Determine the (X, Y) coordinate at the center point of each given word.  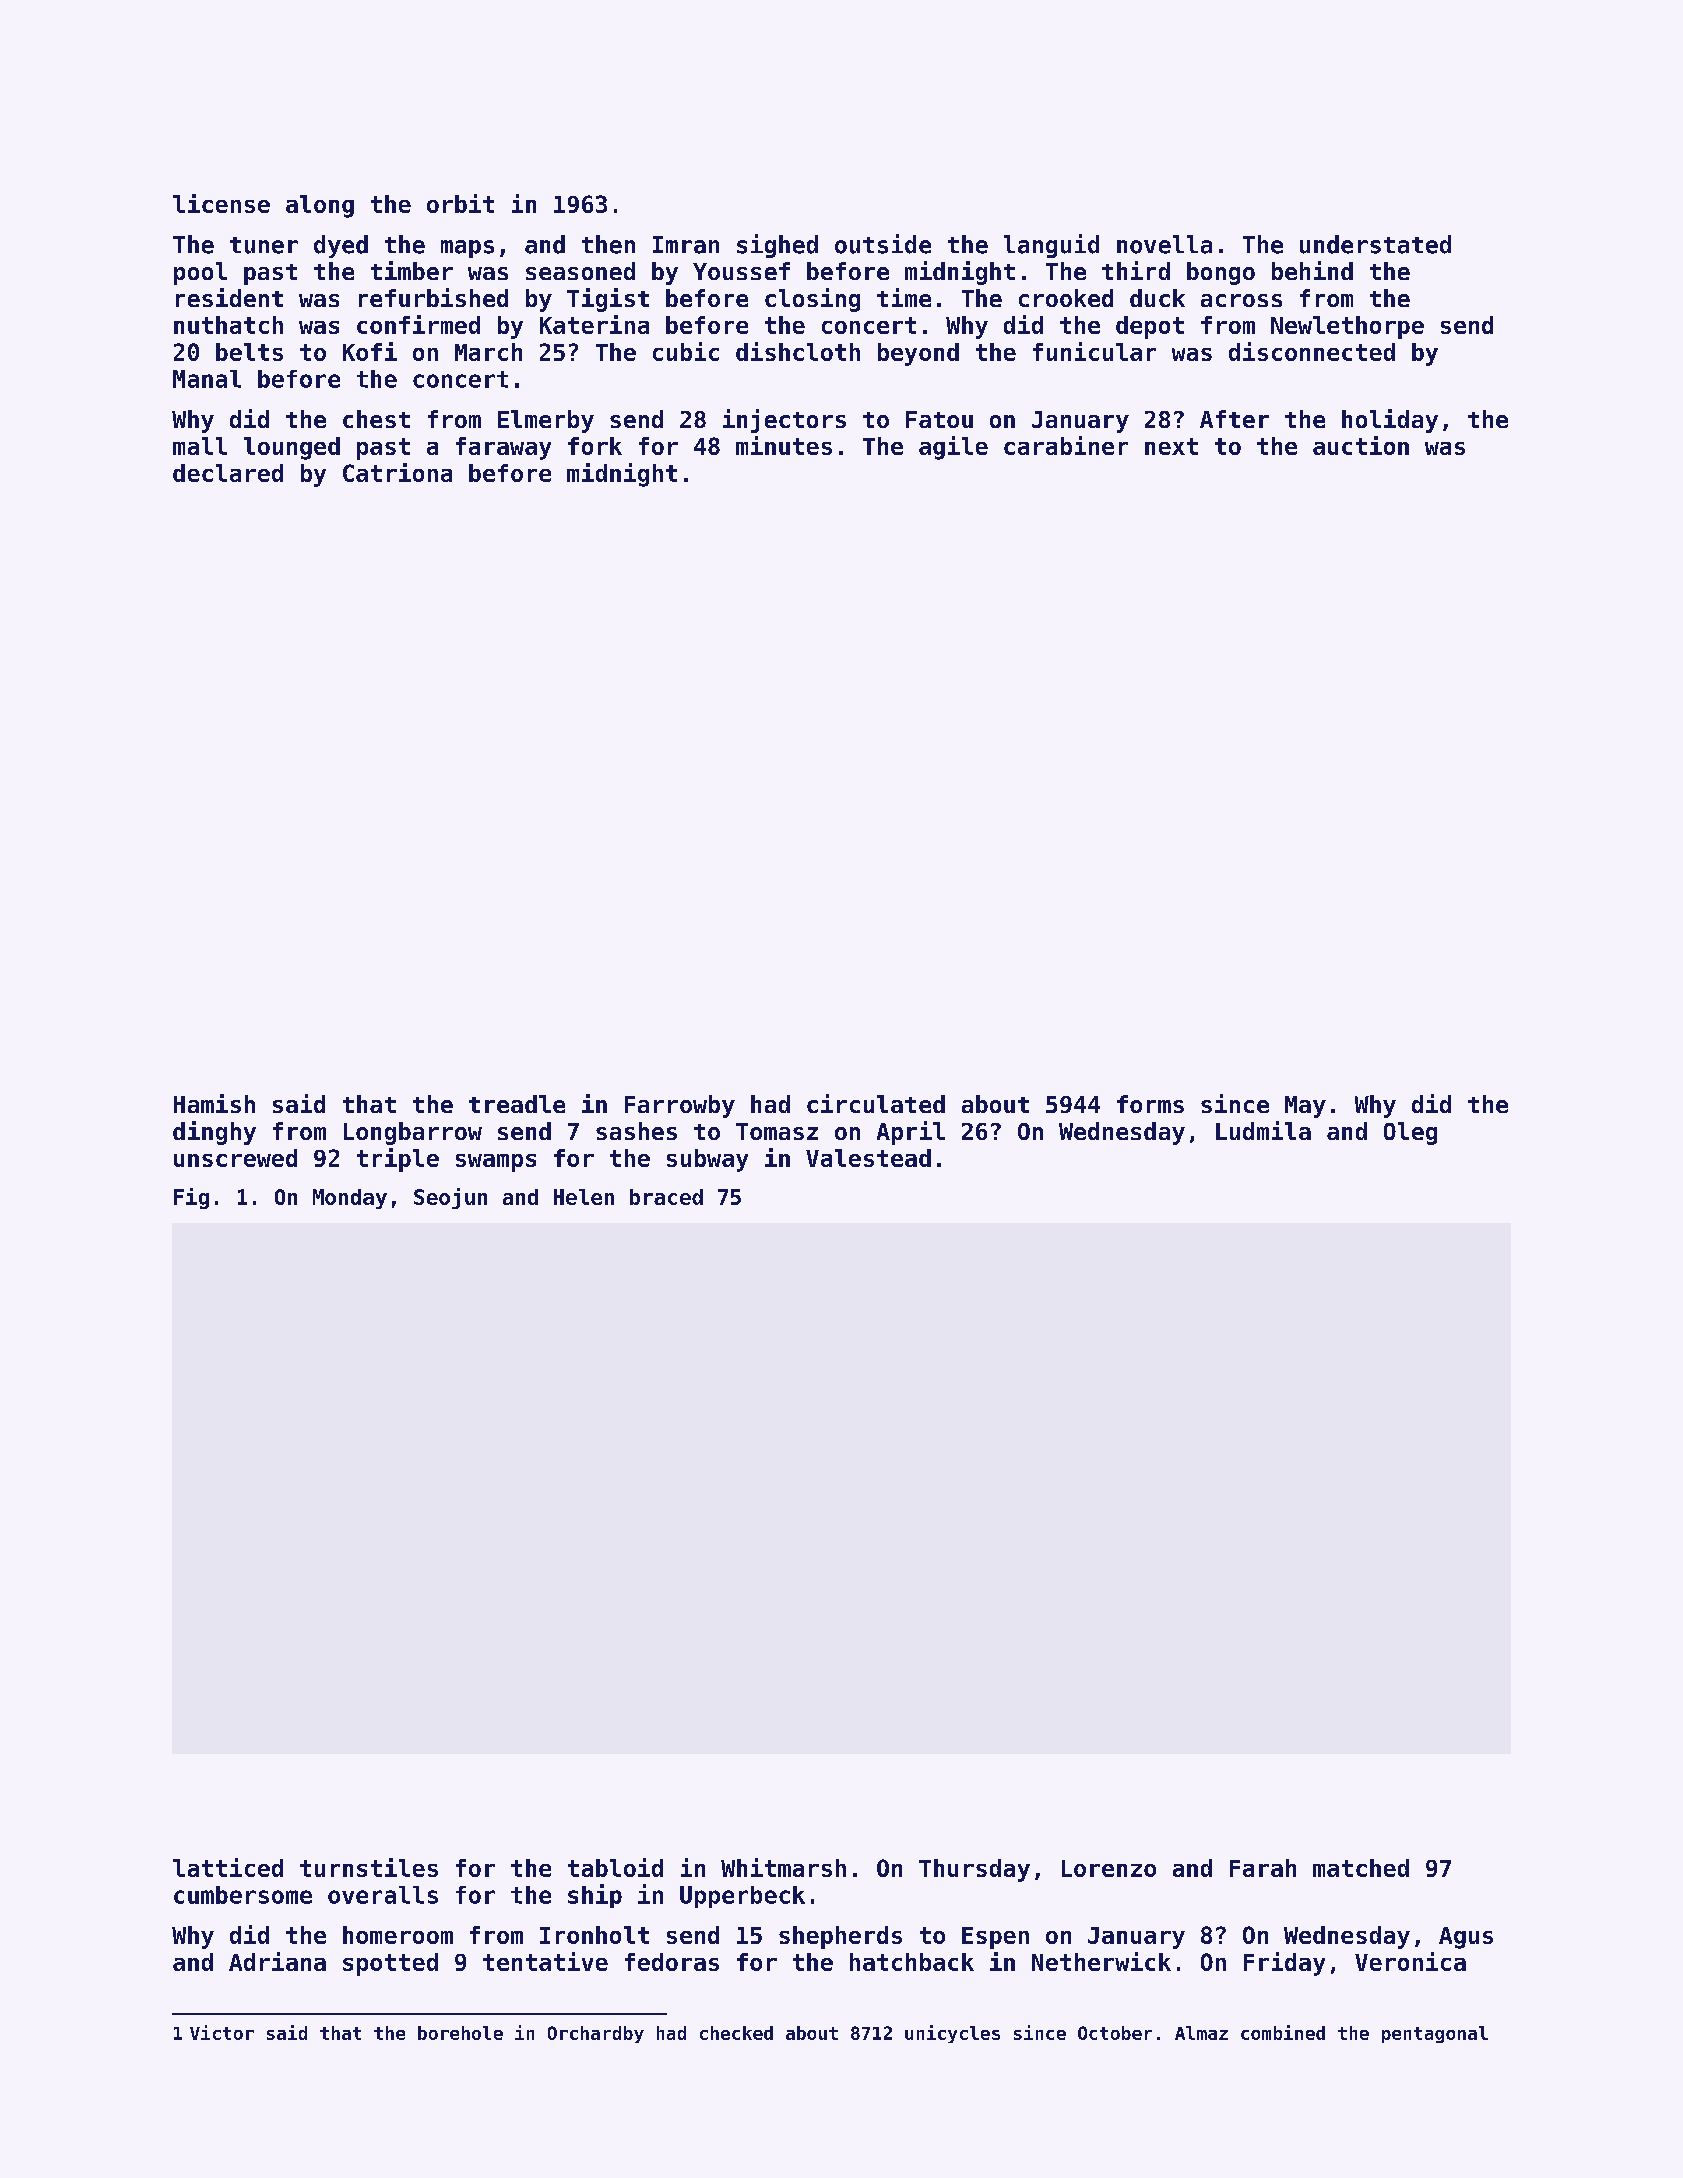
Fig (191, 1198)
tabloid (615, 1867)
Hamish (214, 1103)
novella (1164, 244)
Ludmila (1263, 1130)
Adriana (277, 1961)
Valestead (868, 1158)
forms (1150, 1104)
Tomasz (777, 1131)
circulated (876, 1103)
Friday (1284, 1964)
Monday (350, 1199)
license (221, 203)
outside (883, 244)
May (1305, 1107)
